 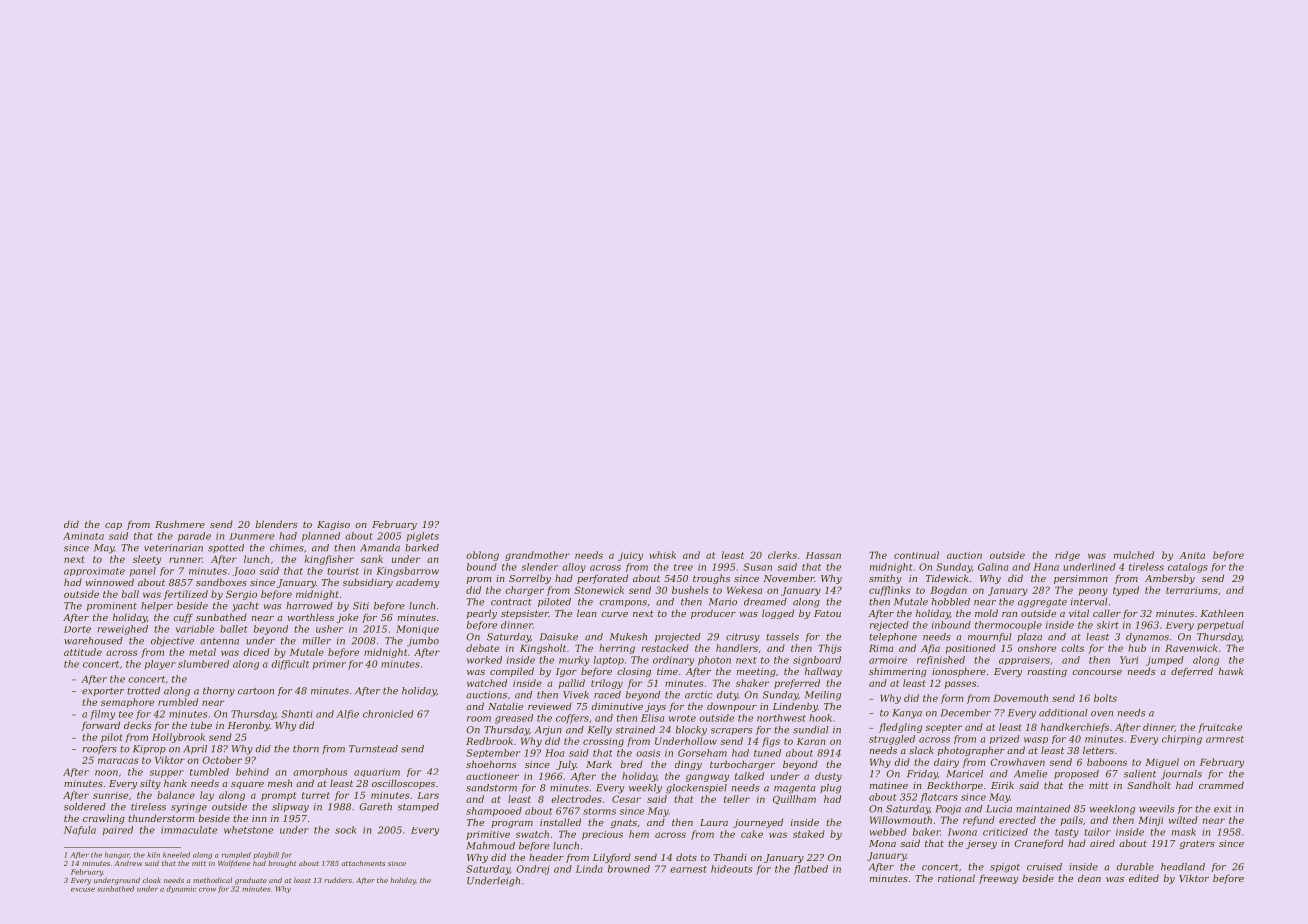 What do you see at coordinates (505, 706) in the screenshot?
I see `Natalie` at bounding box center [505, 706].
